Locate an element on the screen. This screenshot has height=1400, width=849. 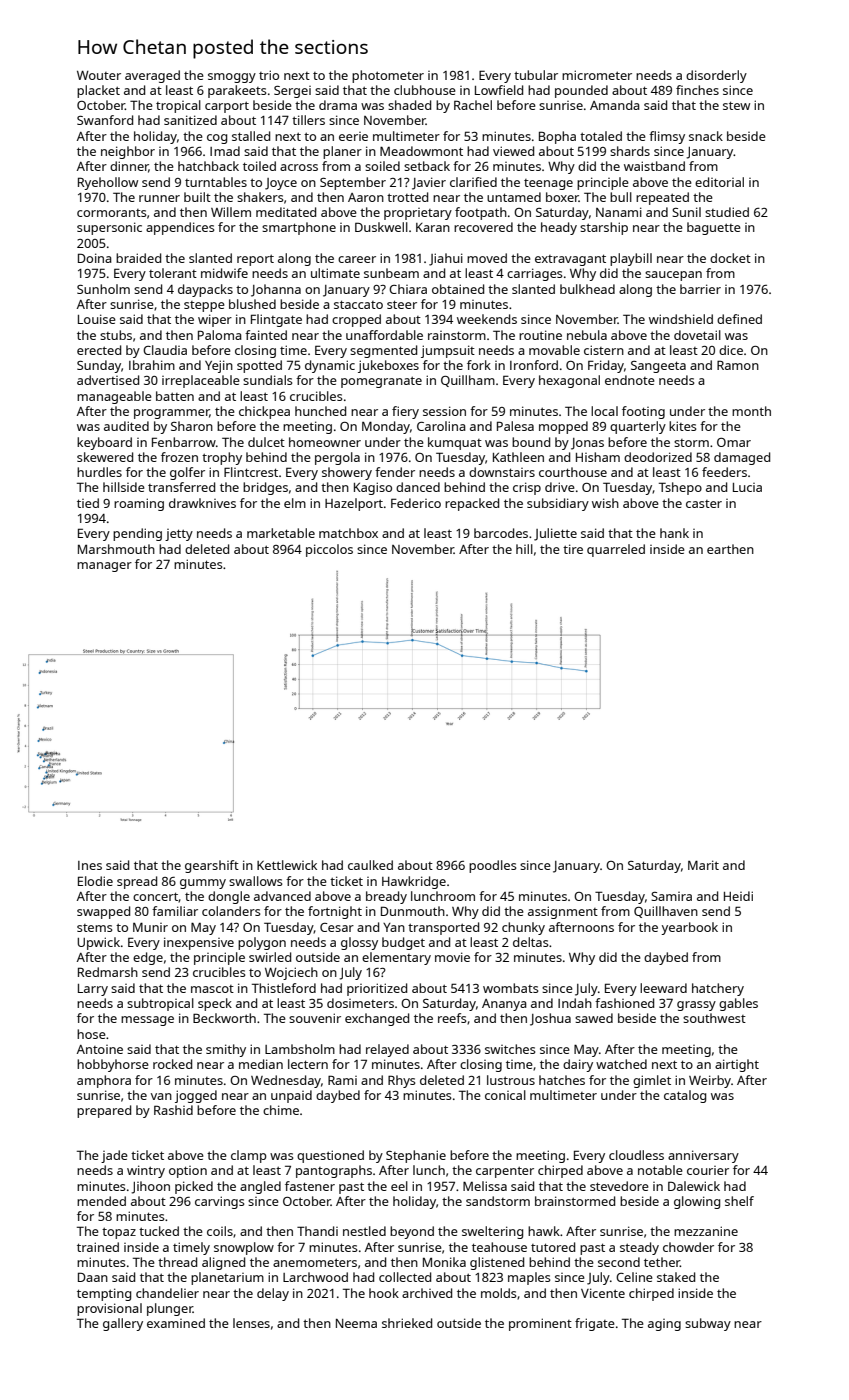
barcodes is located at coordinates (501, 533).
